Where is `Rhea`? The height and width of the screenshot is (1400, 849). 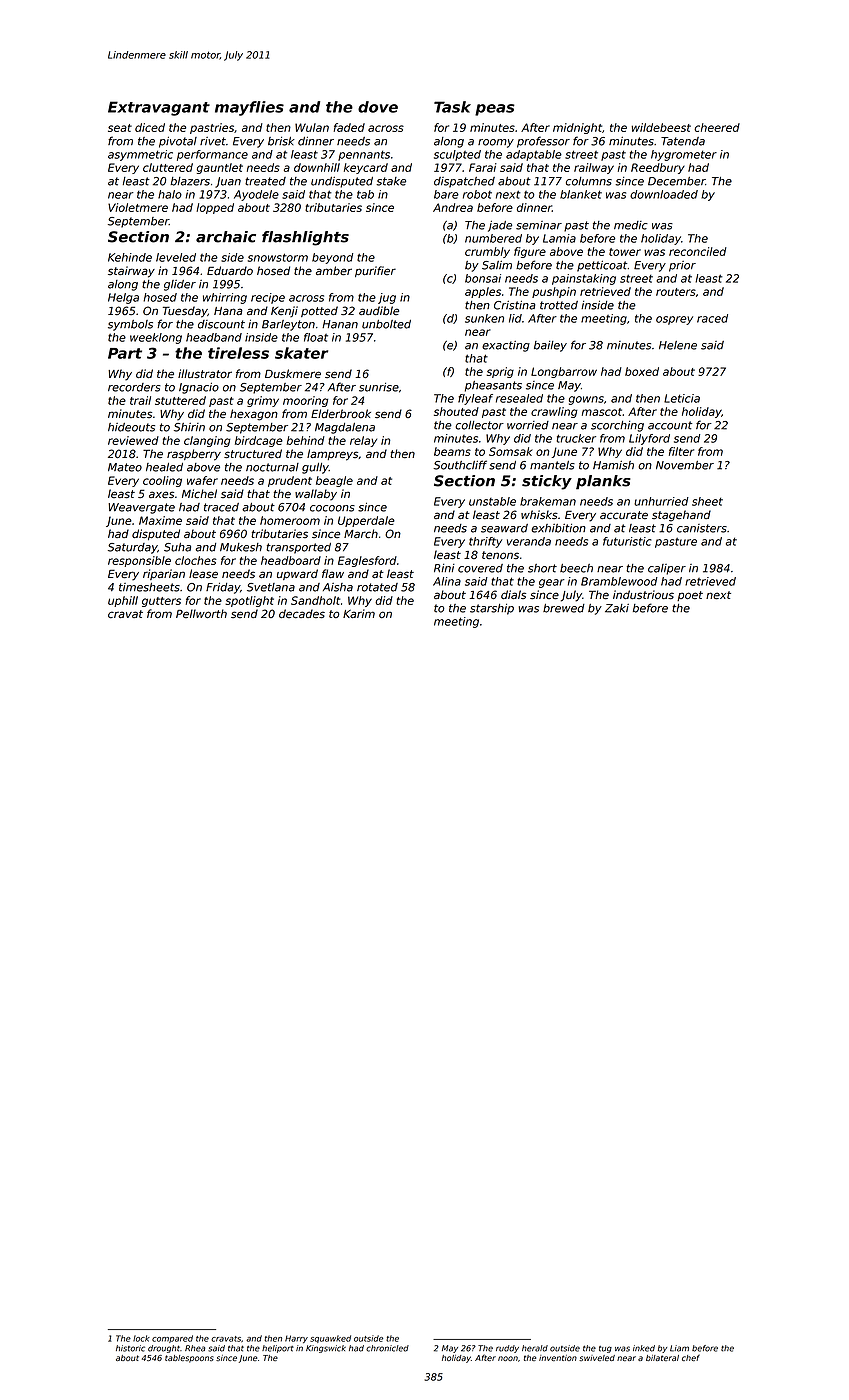
Rhea is located at coordinates (195, 1348).
